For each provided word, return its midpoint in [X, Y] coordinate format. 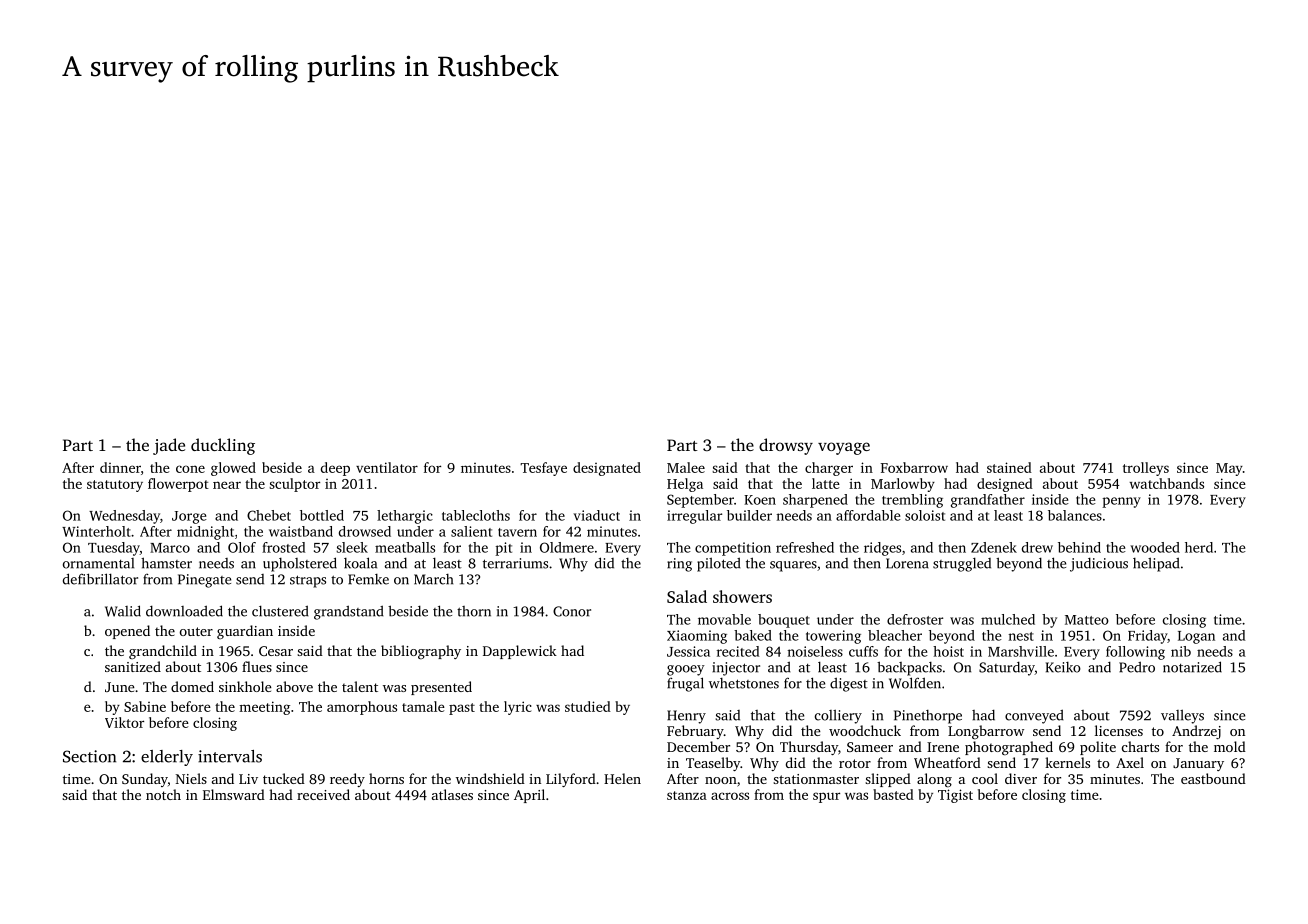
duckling [223, 446]
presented [441, 688]
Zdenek [994, 547]
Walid [123, 611]
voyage [844, 448]
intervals [230, 756]
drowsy [786, 446]
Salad [687, 596]
